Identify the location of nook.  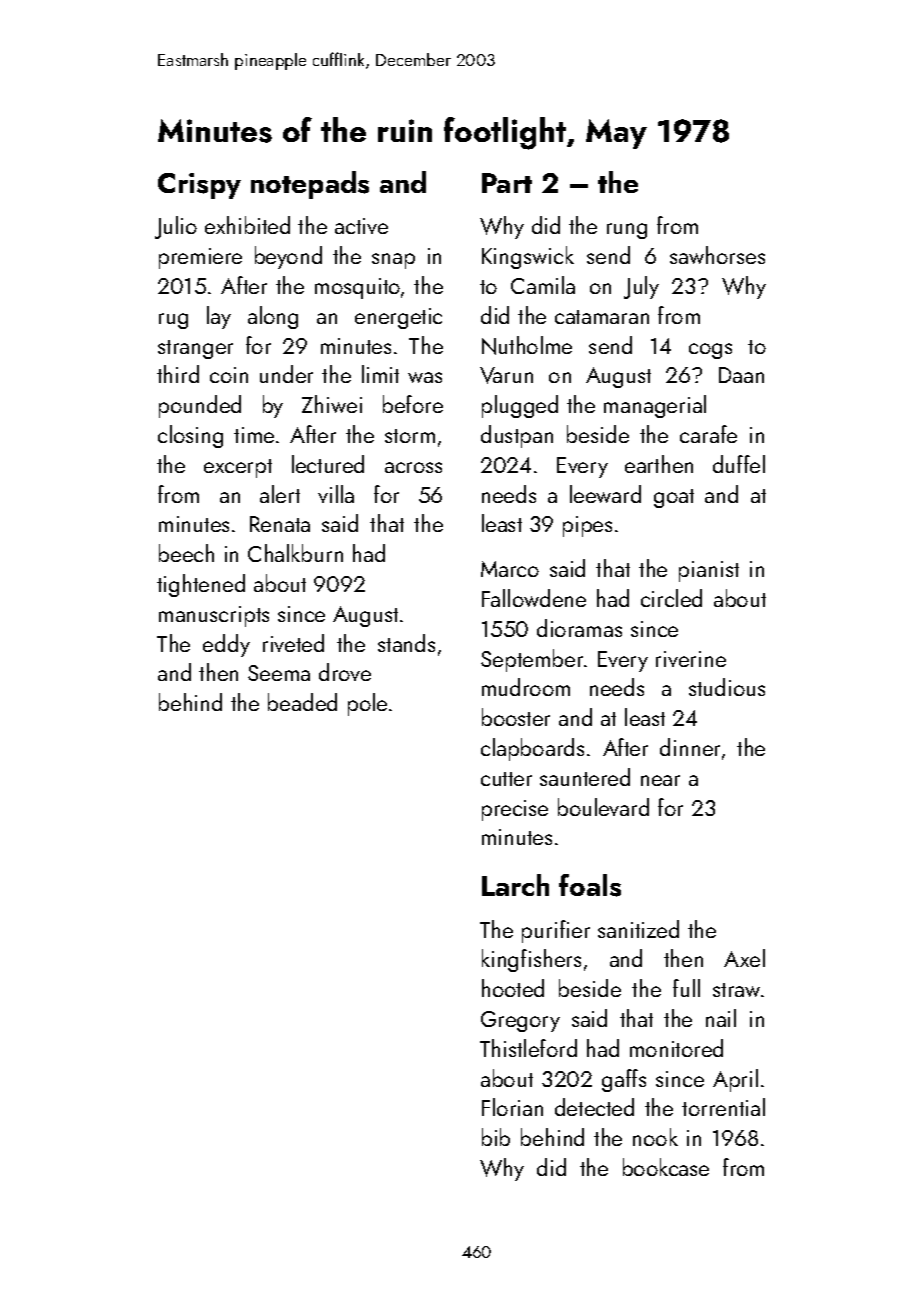
(655, 1137).
